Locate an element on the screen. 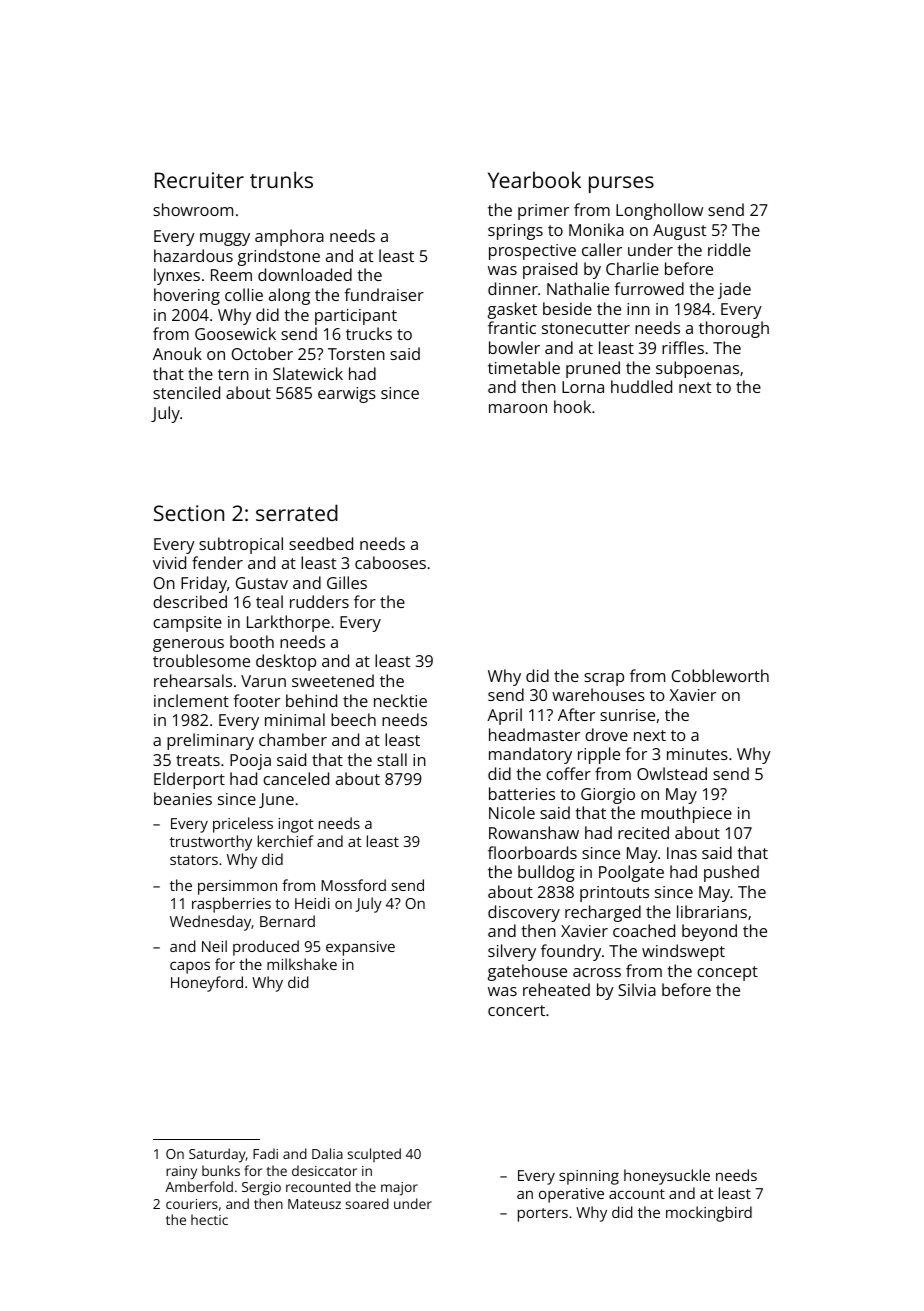  Recruiter is located at coordinates (199, 180).
